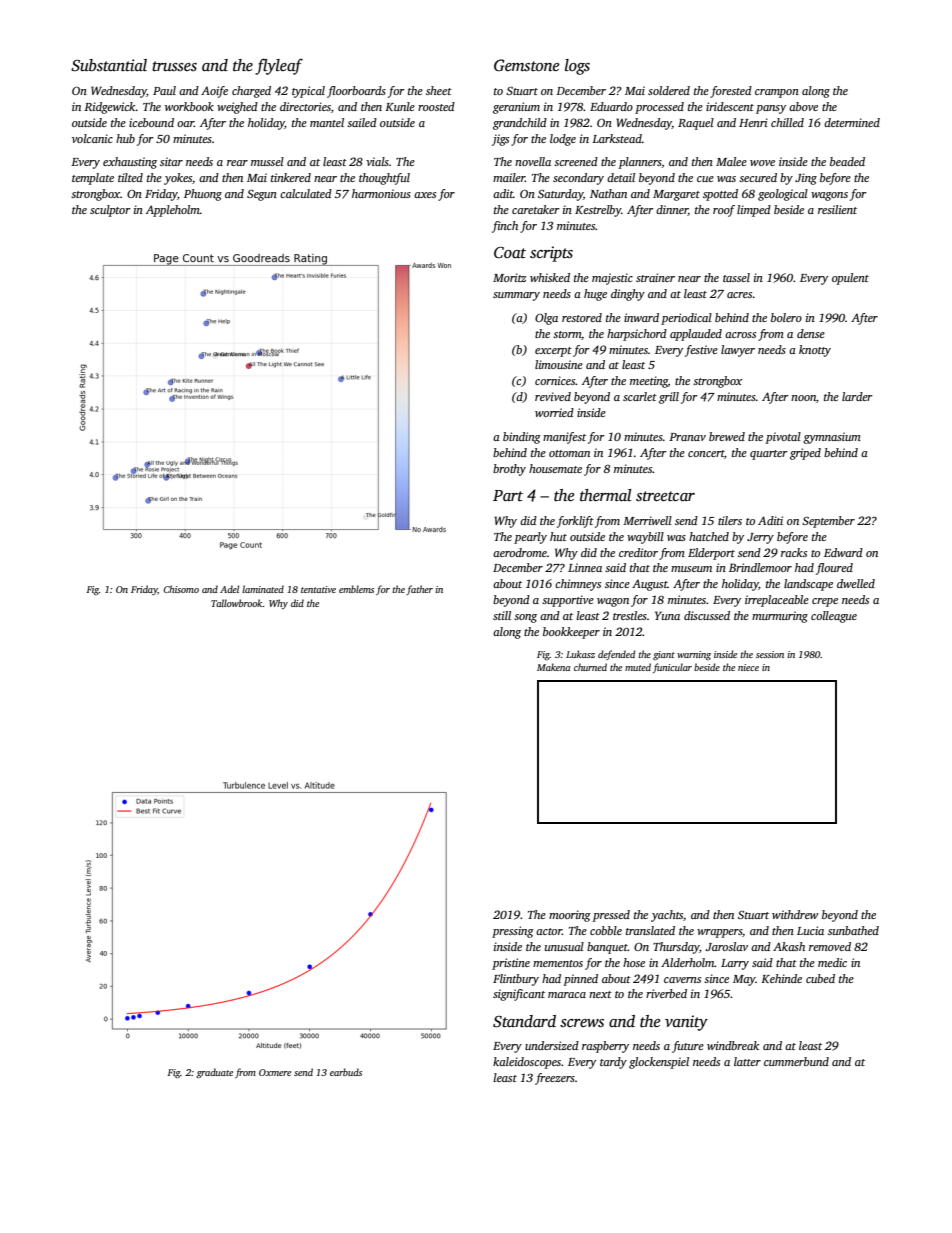 Image resolution: width=952 pixels, height=1233 pixels. I want to click on cornices, so click(555, 380).
